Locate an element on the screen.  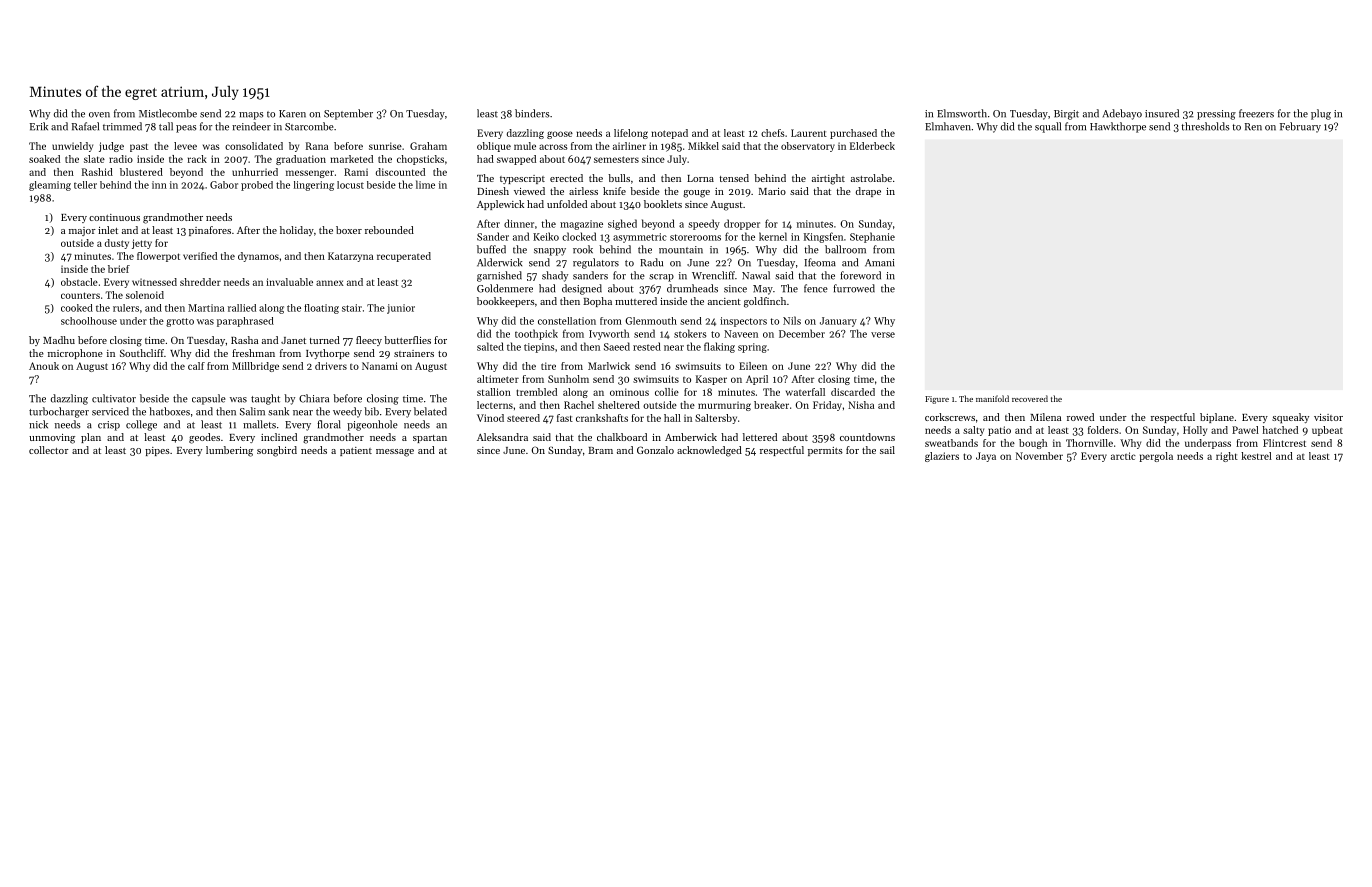
drape is located at coordinates (868, 192).
